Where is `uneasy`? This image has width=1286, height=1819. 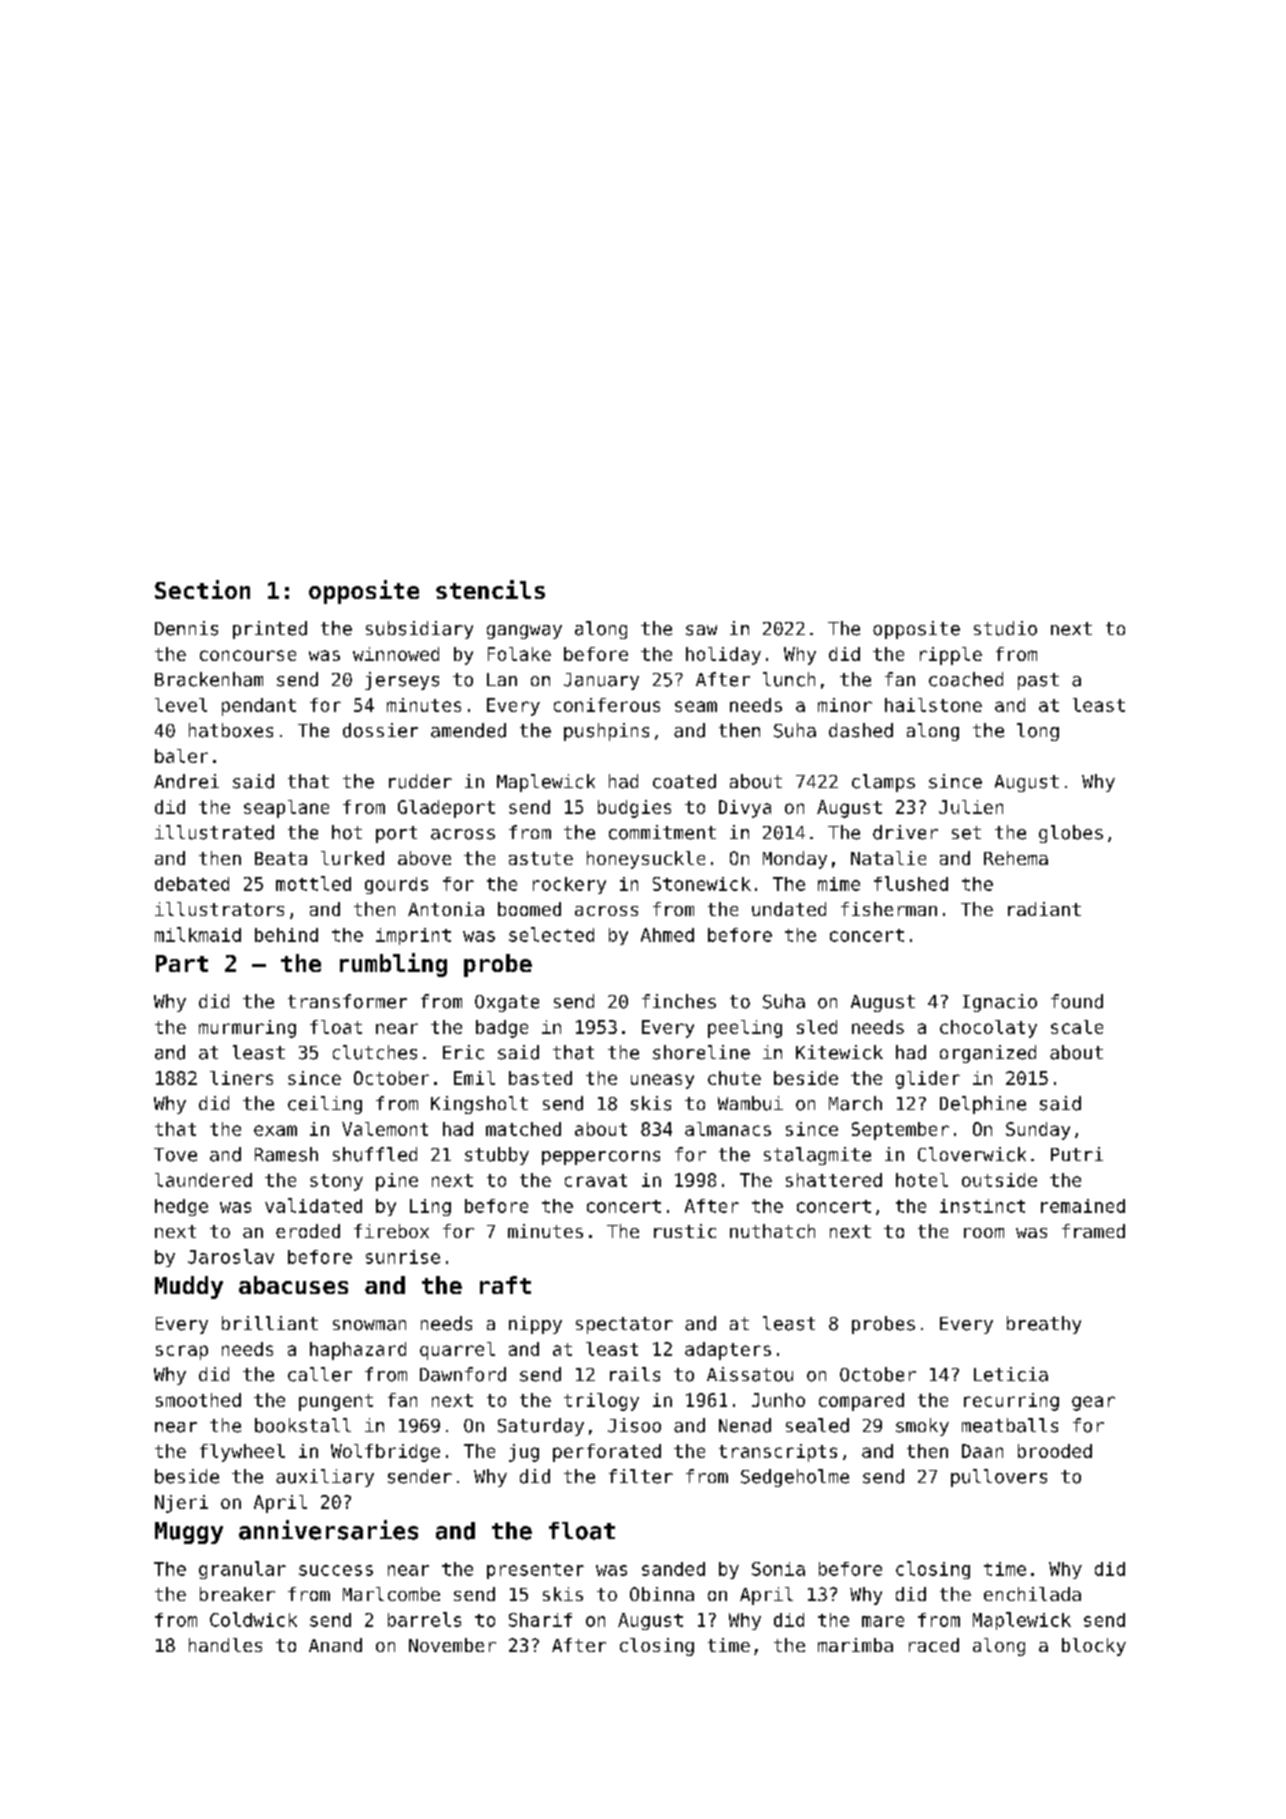
uneasy is located at coordinates (662, 1081).
